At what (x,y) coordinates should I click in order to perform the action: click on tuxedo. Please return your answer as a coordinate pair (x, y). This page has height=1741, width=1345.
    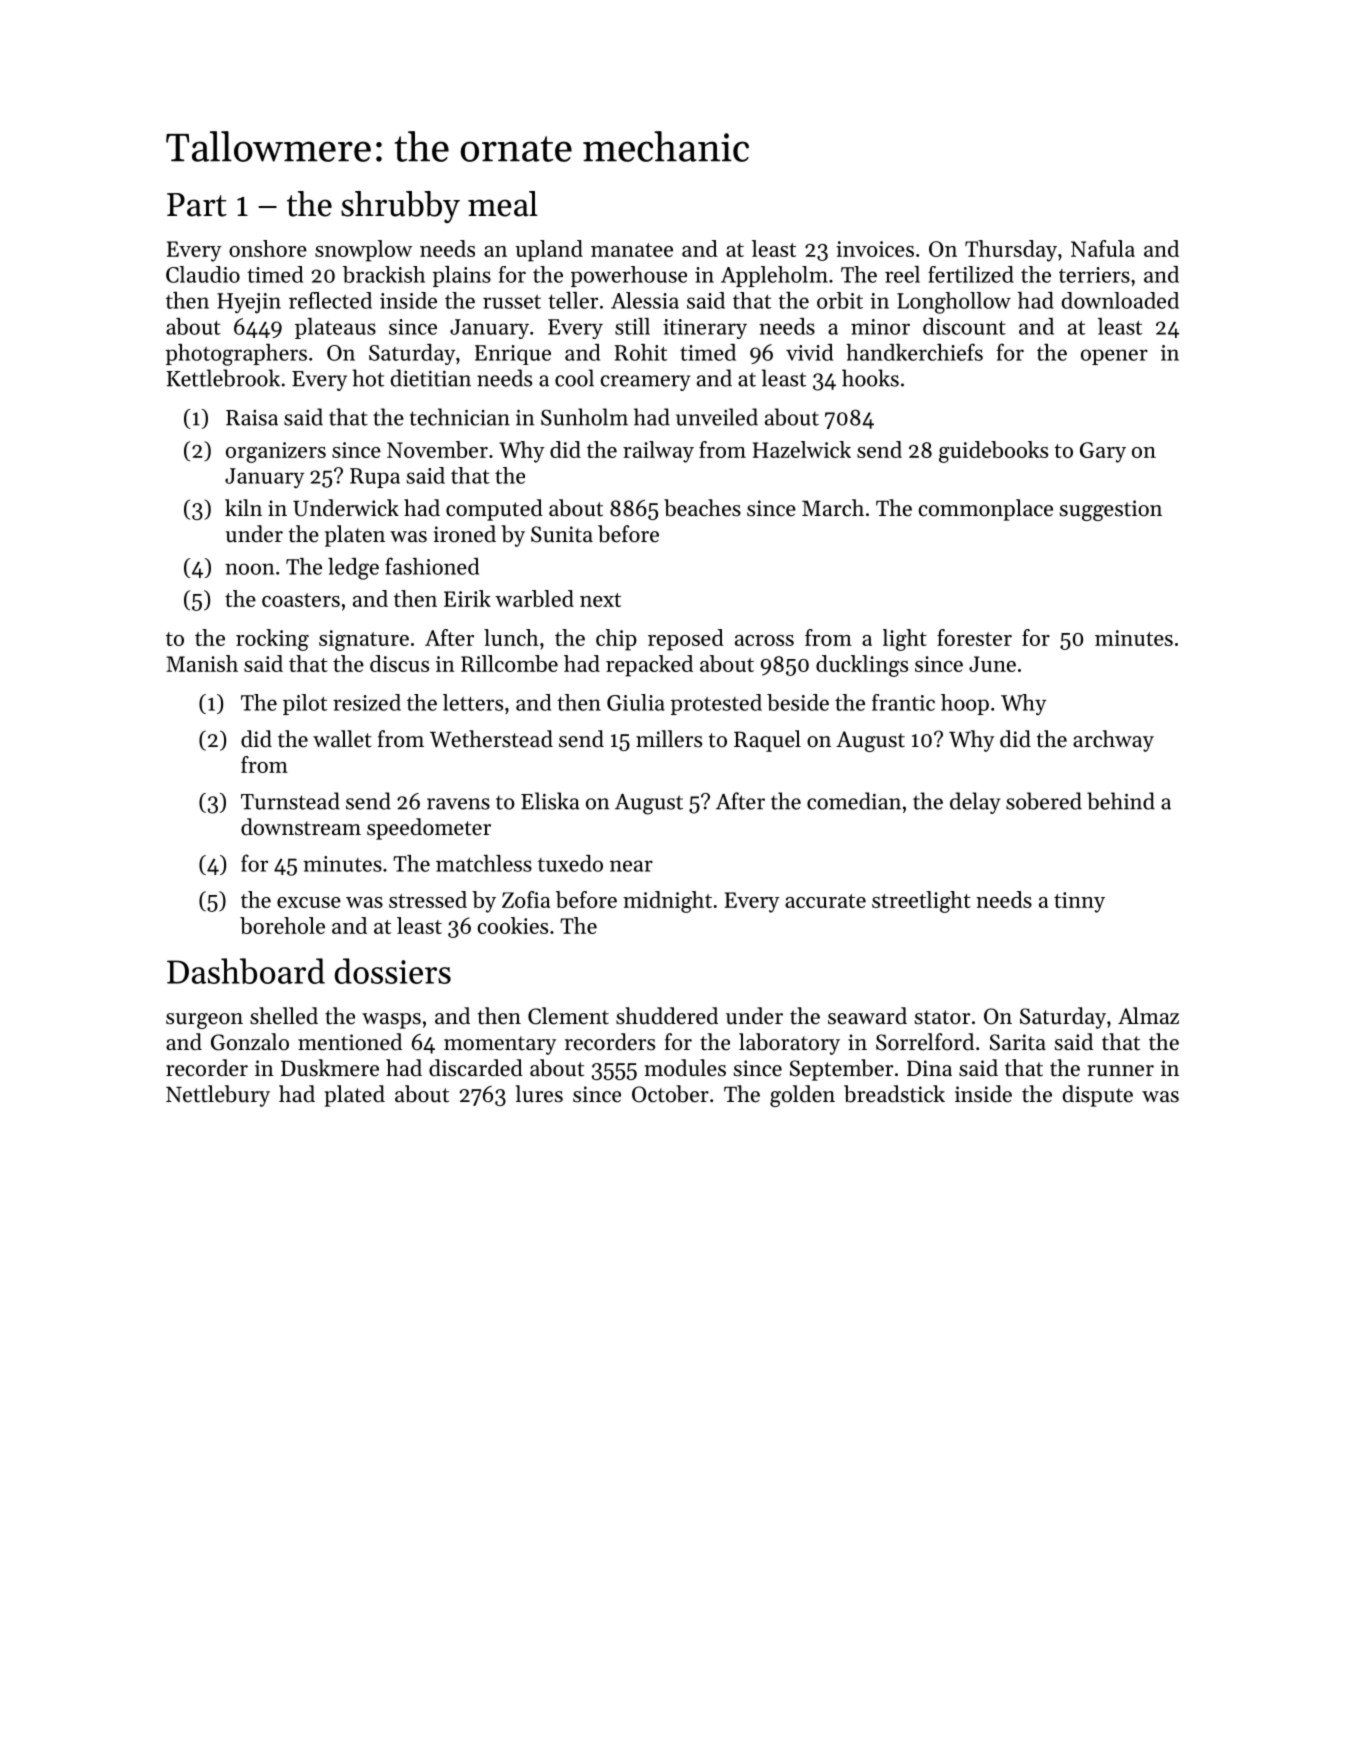
    Looking at the image, I should click on (570, 863).
